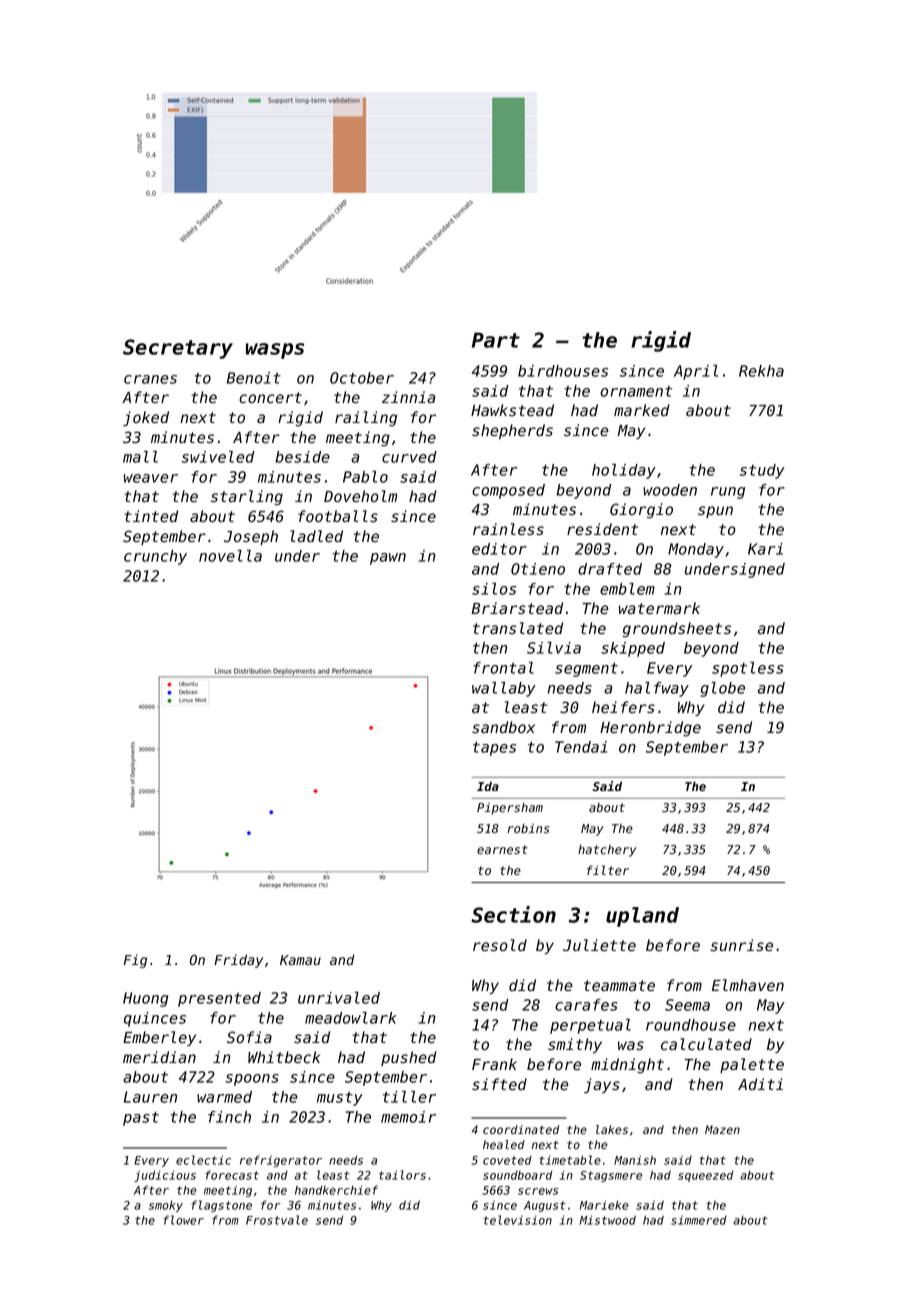  I want to click on refrigerator, so click(281, 1161).
